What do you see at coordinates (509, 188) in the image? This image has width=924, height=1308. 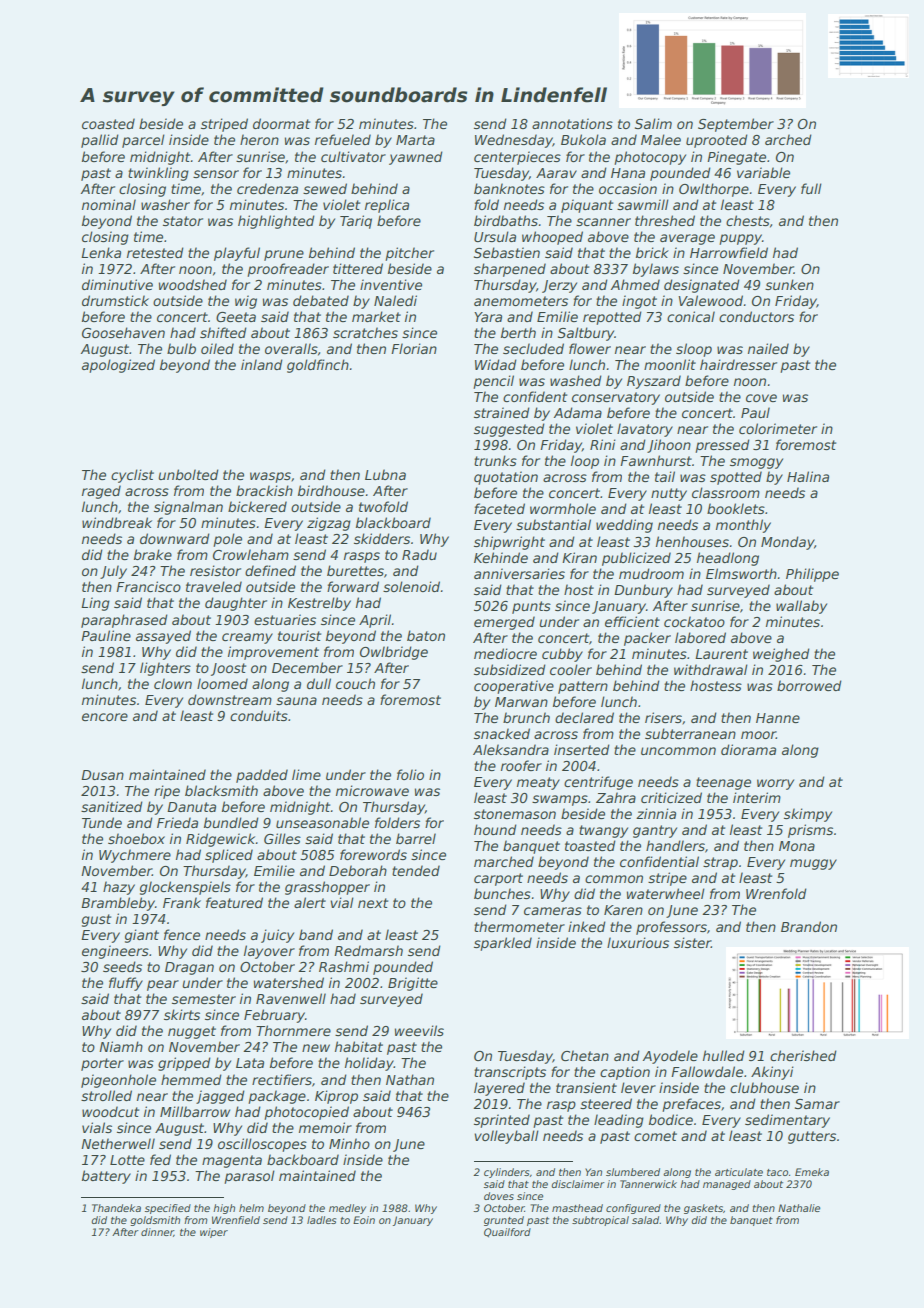 I see `banknotes` at bounding box center [509, 188].
